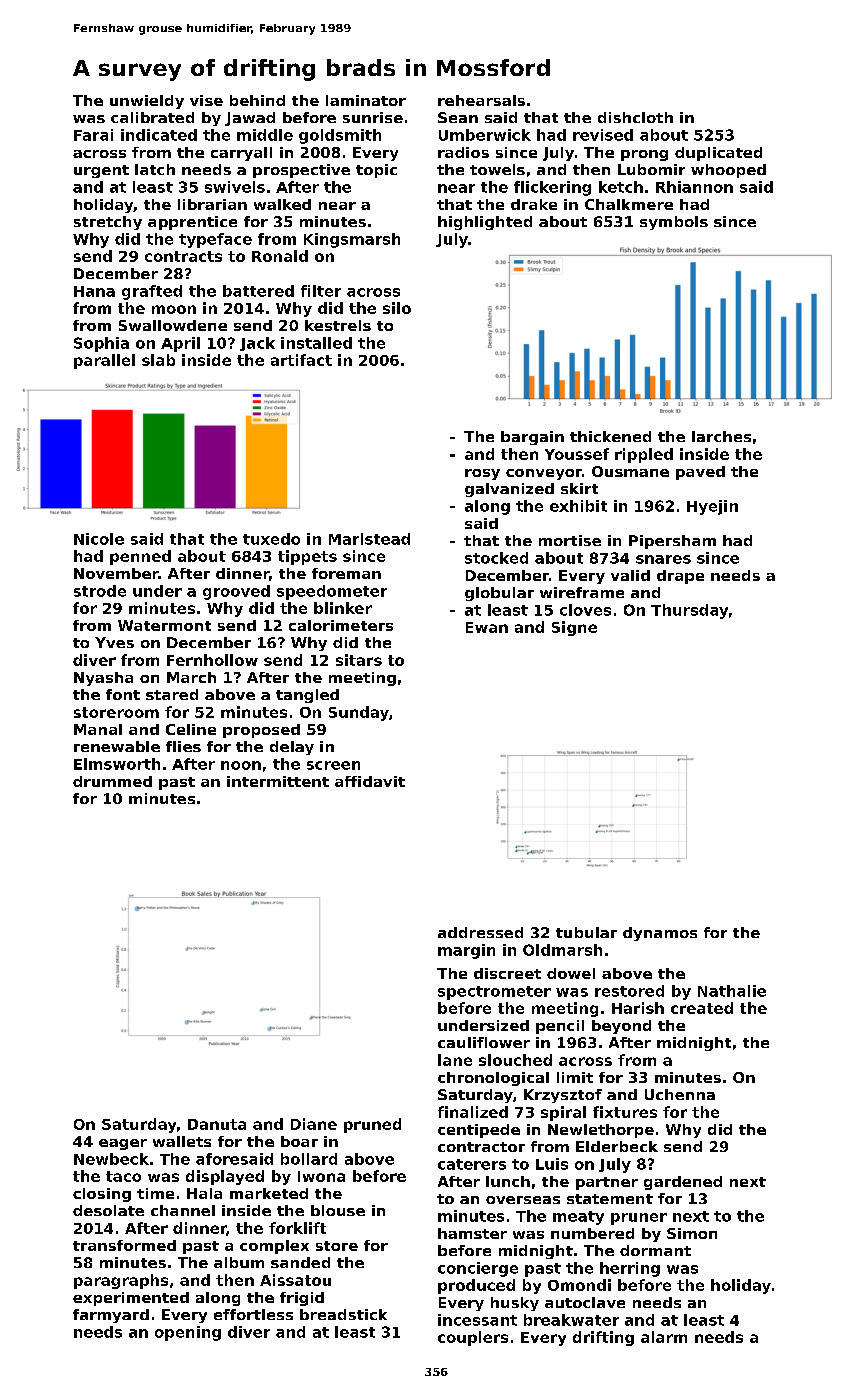  I want to click on indicated, so click(159, 135).
